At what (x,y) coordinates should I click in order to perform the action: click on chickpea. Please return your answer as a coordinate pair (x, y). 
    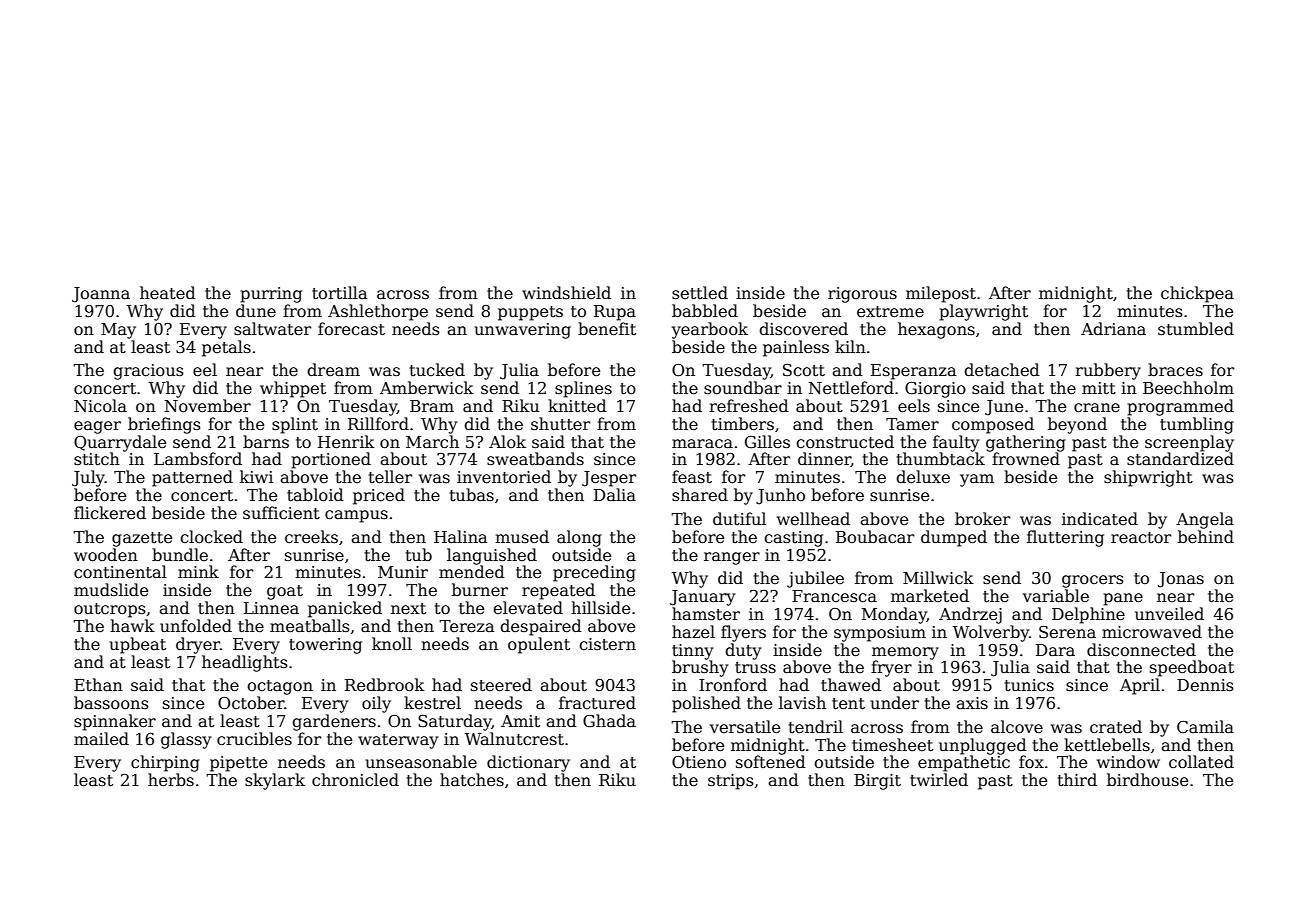
    Looking at the image, I should click on (1197, 294).
